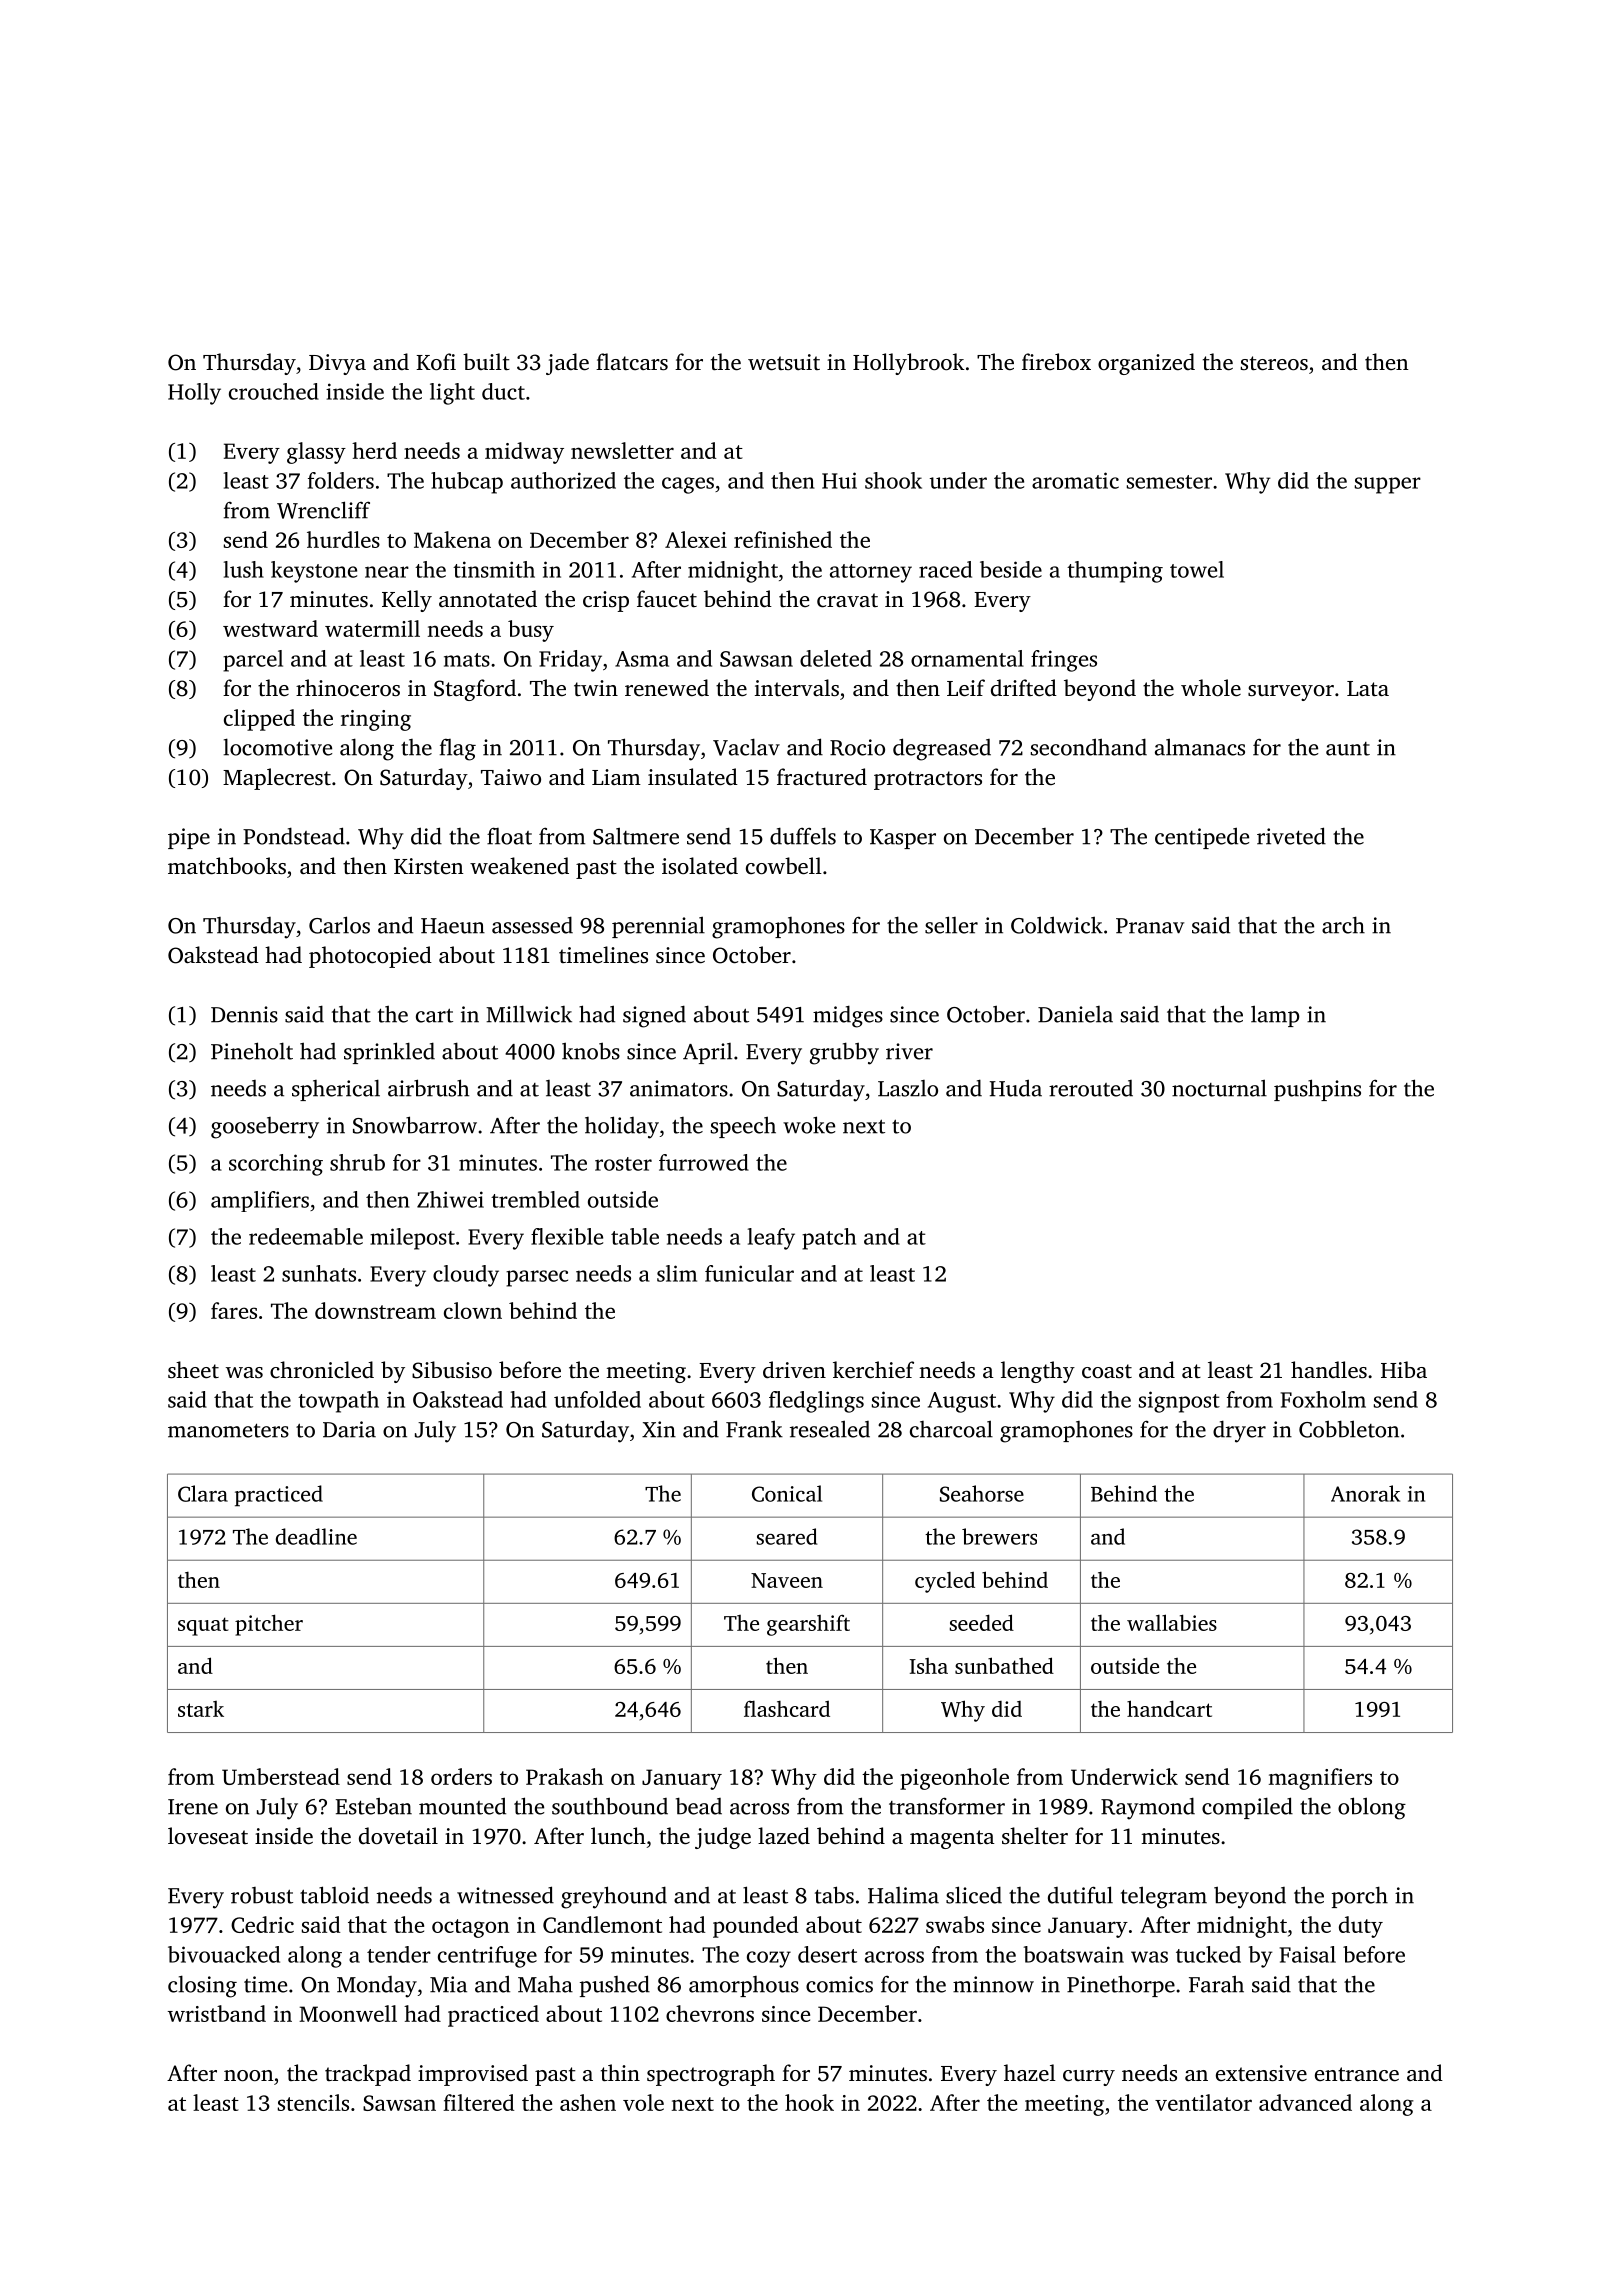  I want to click on raced, so click(945, 569).
